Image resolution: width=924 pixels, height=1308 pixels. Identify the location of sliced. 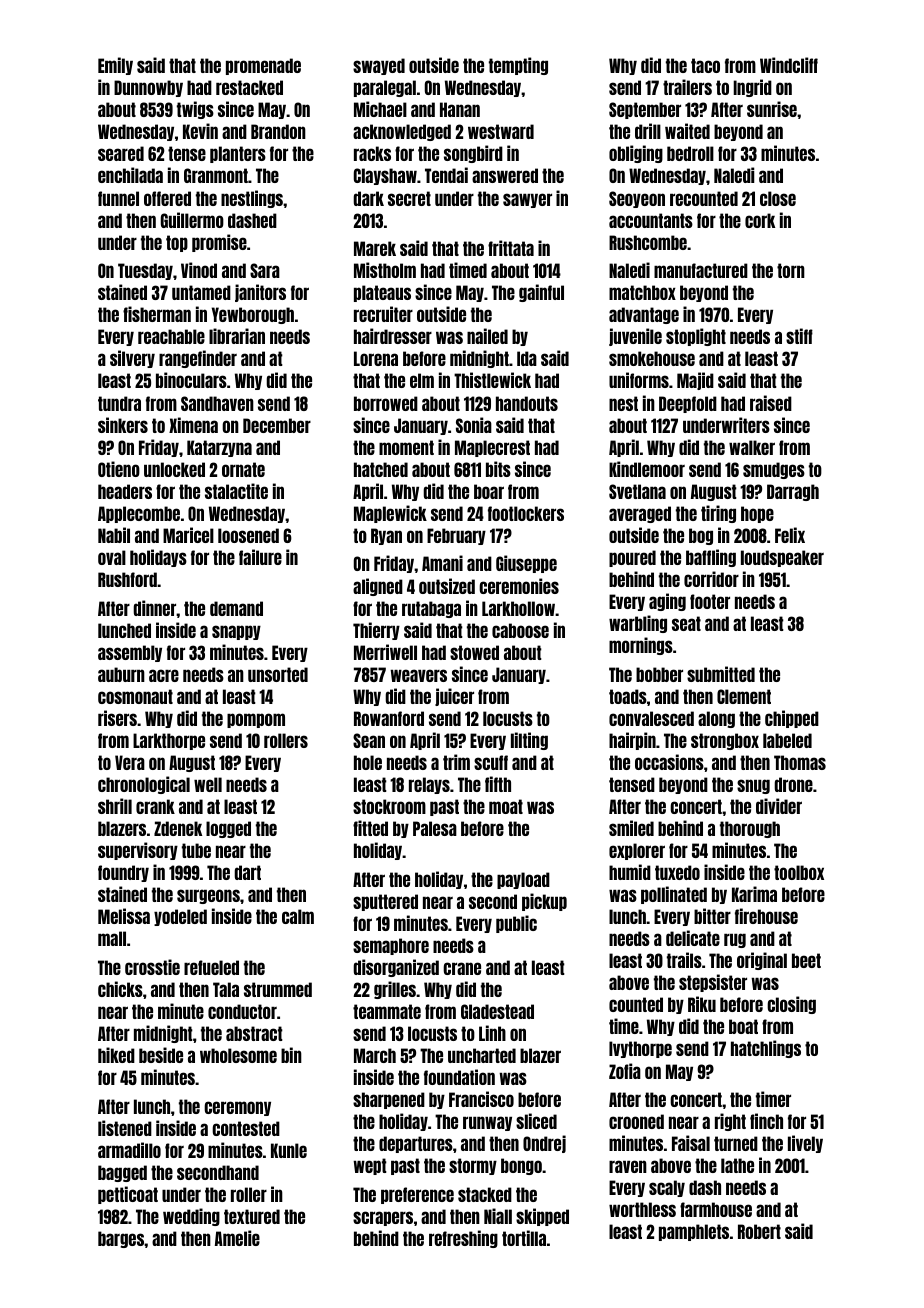
(536, 1121).
